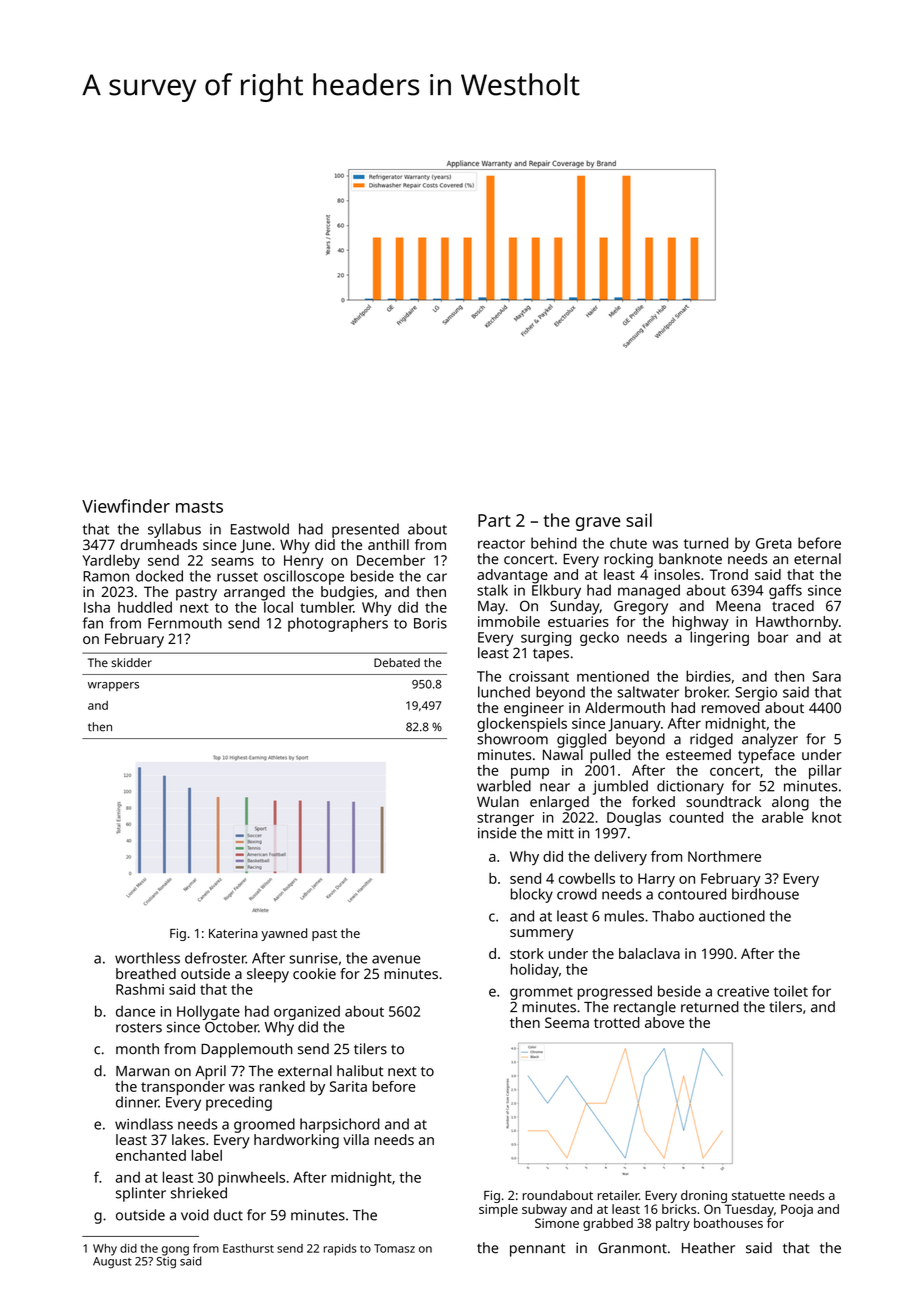 This screenshot has height=1308, width=924. I want to click on sail, so click(639, 520).
